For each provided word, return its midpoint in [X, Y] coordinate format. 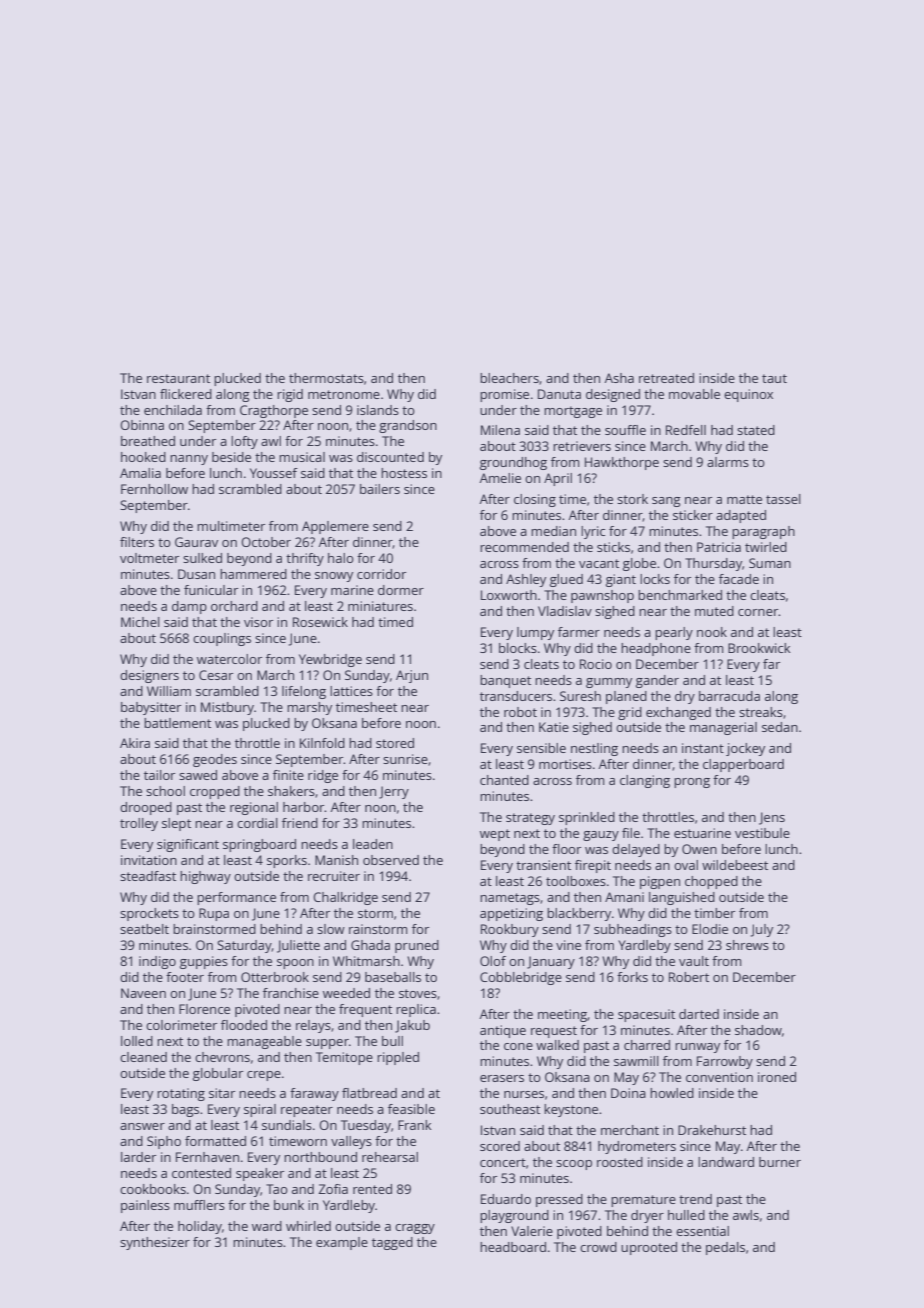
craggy [415, 1229]
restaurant [178, 378]
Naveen [143, 993]
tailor [159, 775]
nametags [510, 899]
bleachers [509, 378]
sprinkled [587, 818]
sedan [780, 727]
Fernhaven [207, 1157]
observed [391, 860]
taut [774, 378]
